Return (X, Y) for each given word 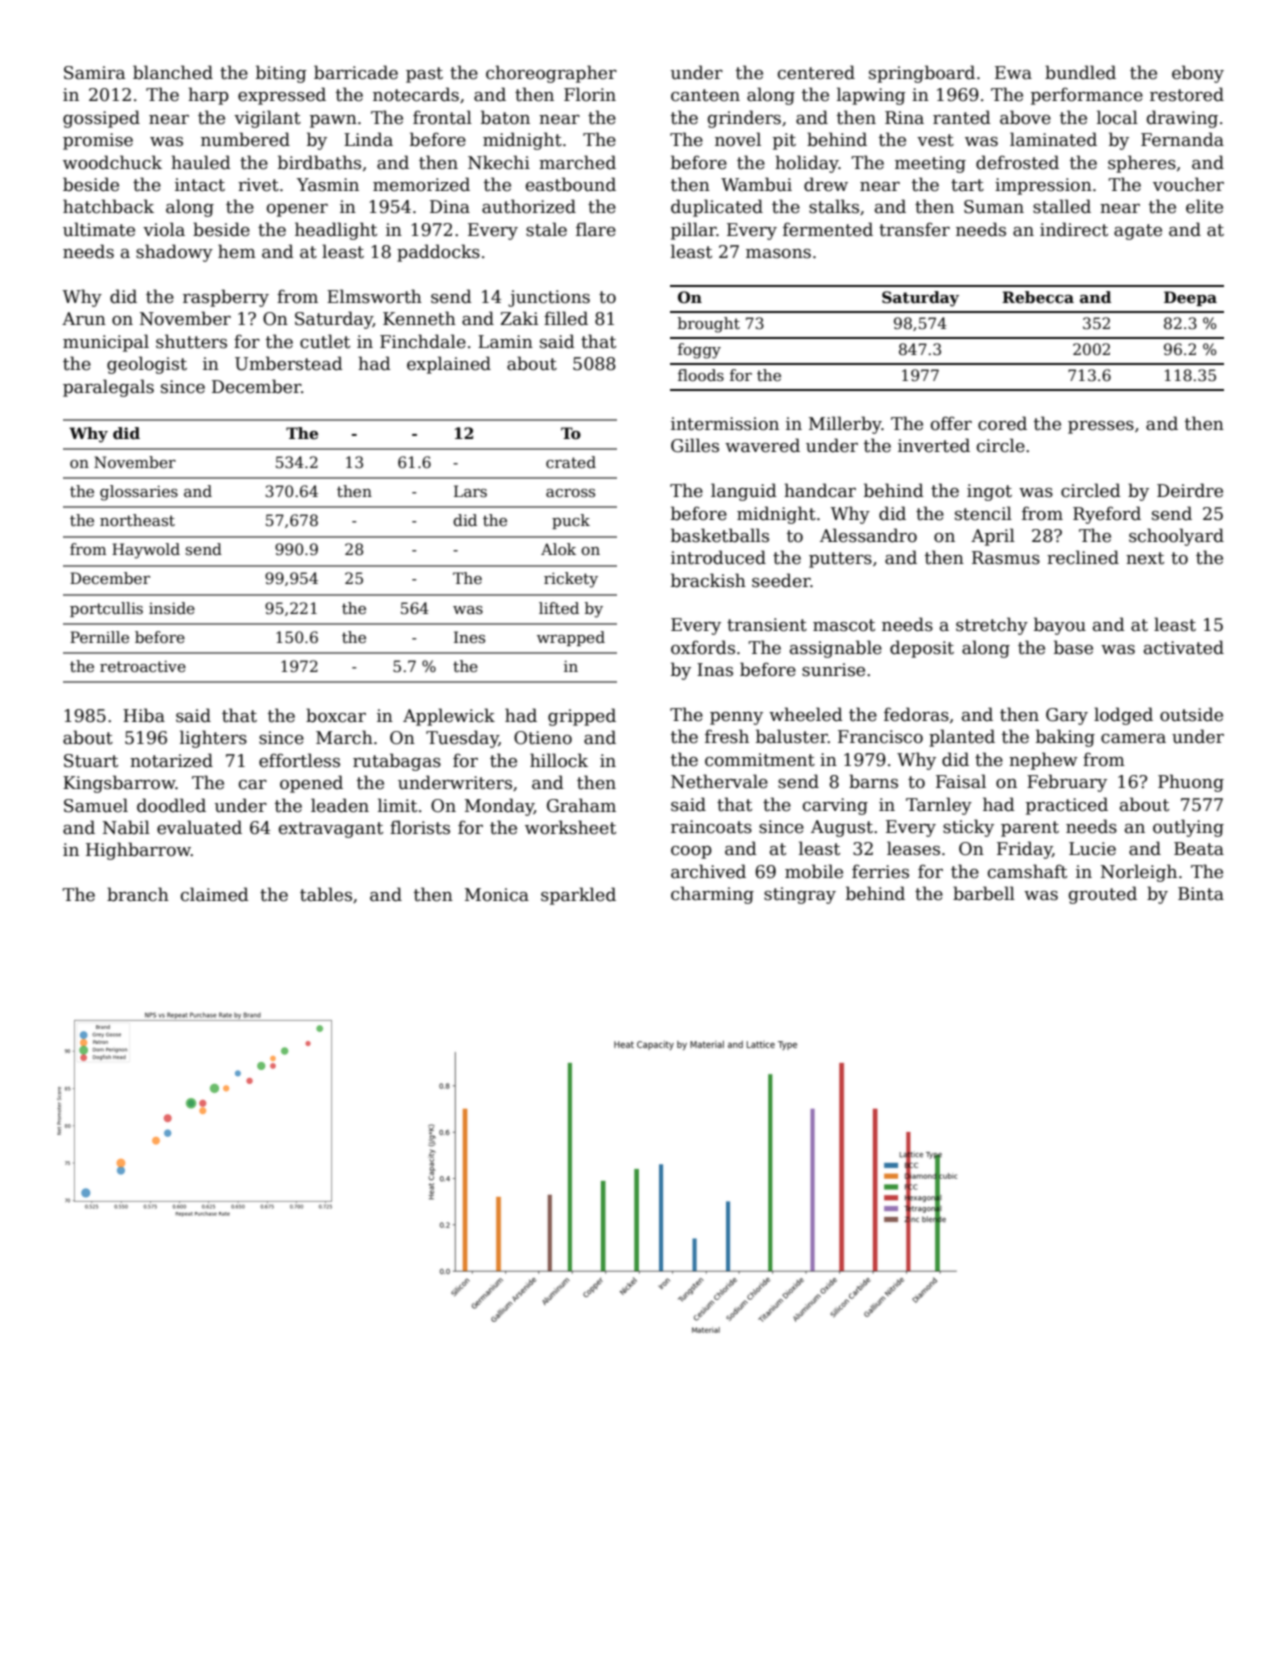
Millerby (845, 425)
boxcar (336, 715)
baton (505, 117)
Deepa (1190, 298)
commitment (760, 760)
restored (1187, 94)
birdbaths (319, 162)
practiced (1067, 806)
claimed (215, 894)
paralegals (108, 388)
